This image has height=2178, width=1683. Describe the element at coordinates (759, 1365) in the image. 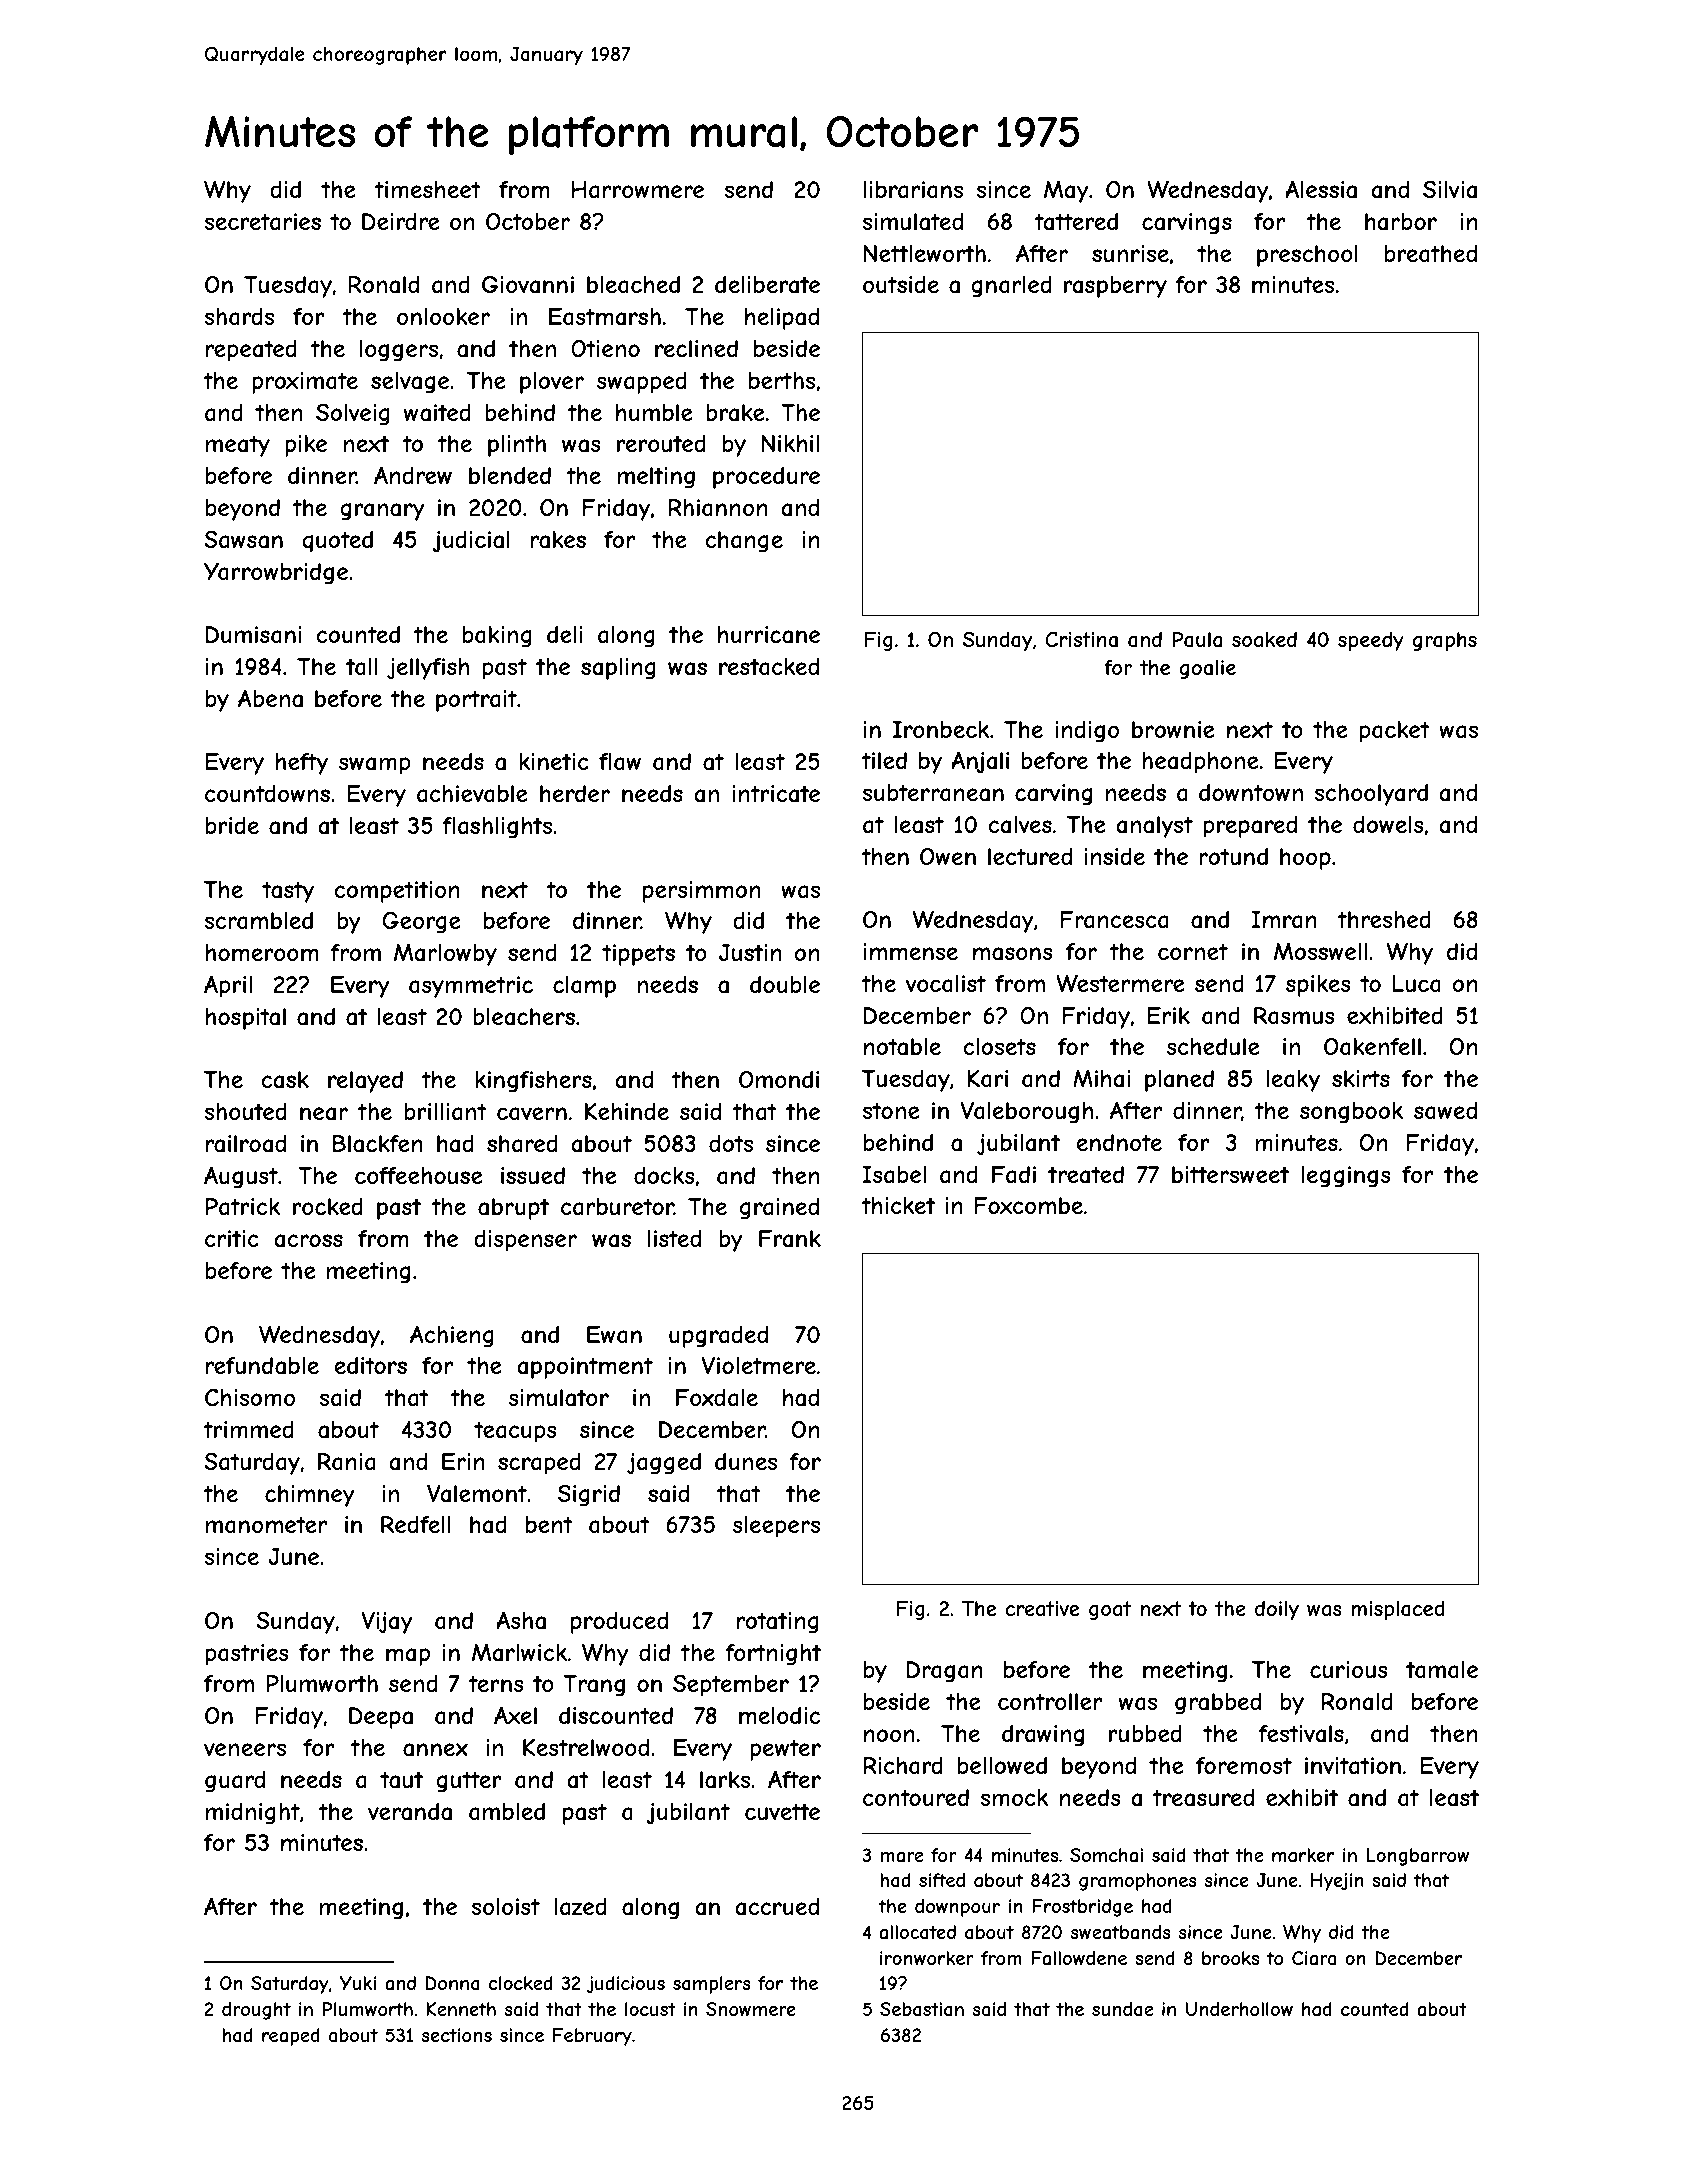

I see `Violetmere` at that location.
